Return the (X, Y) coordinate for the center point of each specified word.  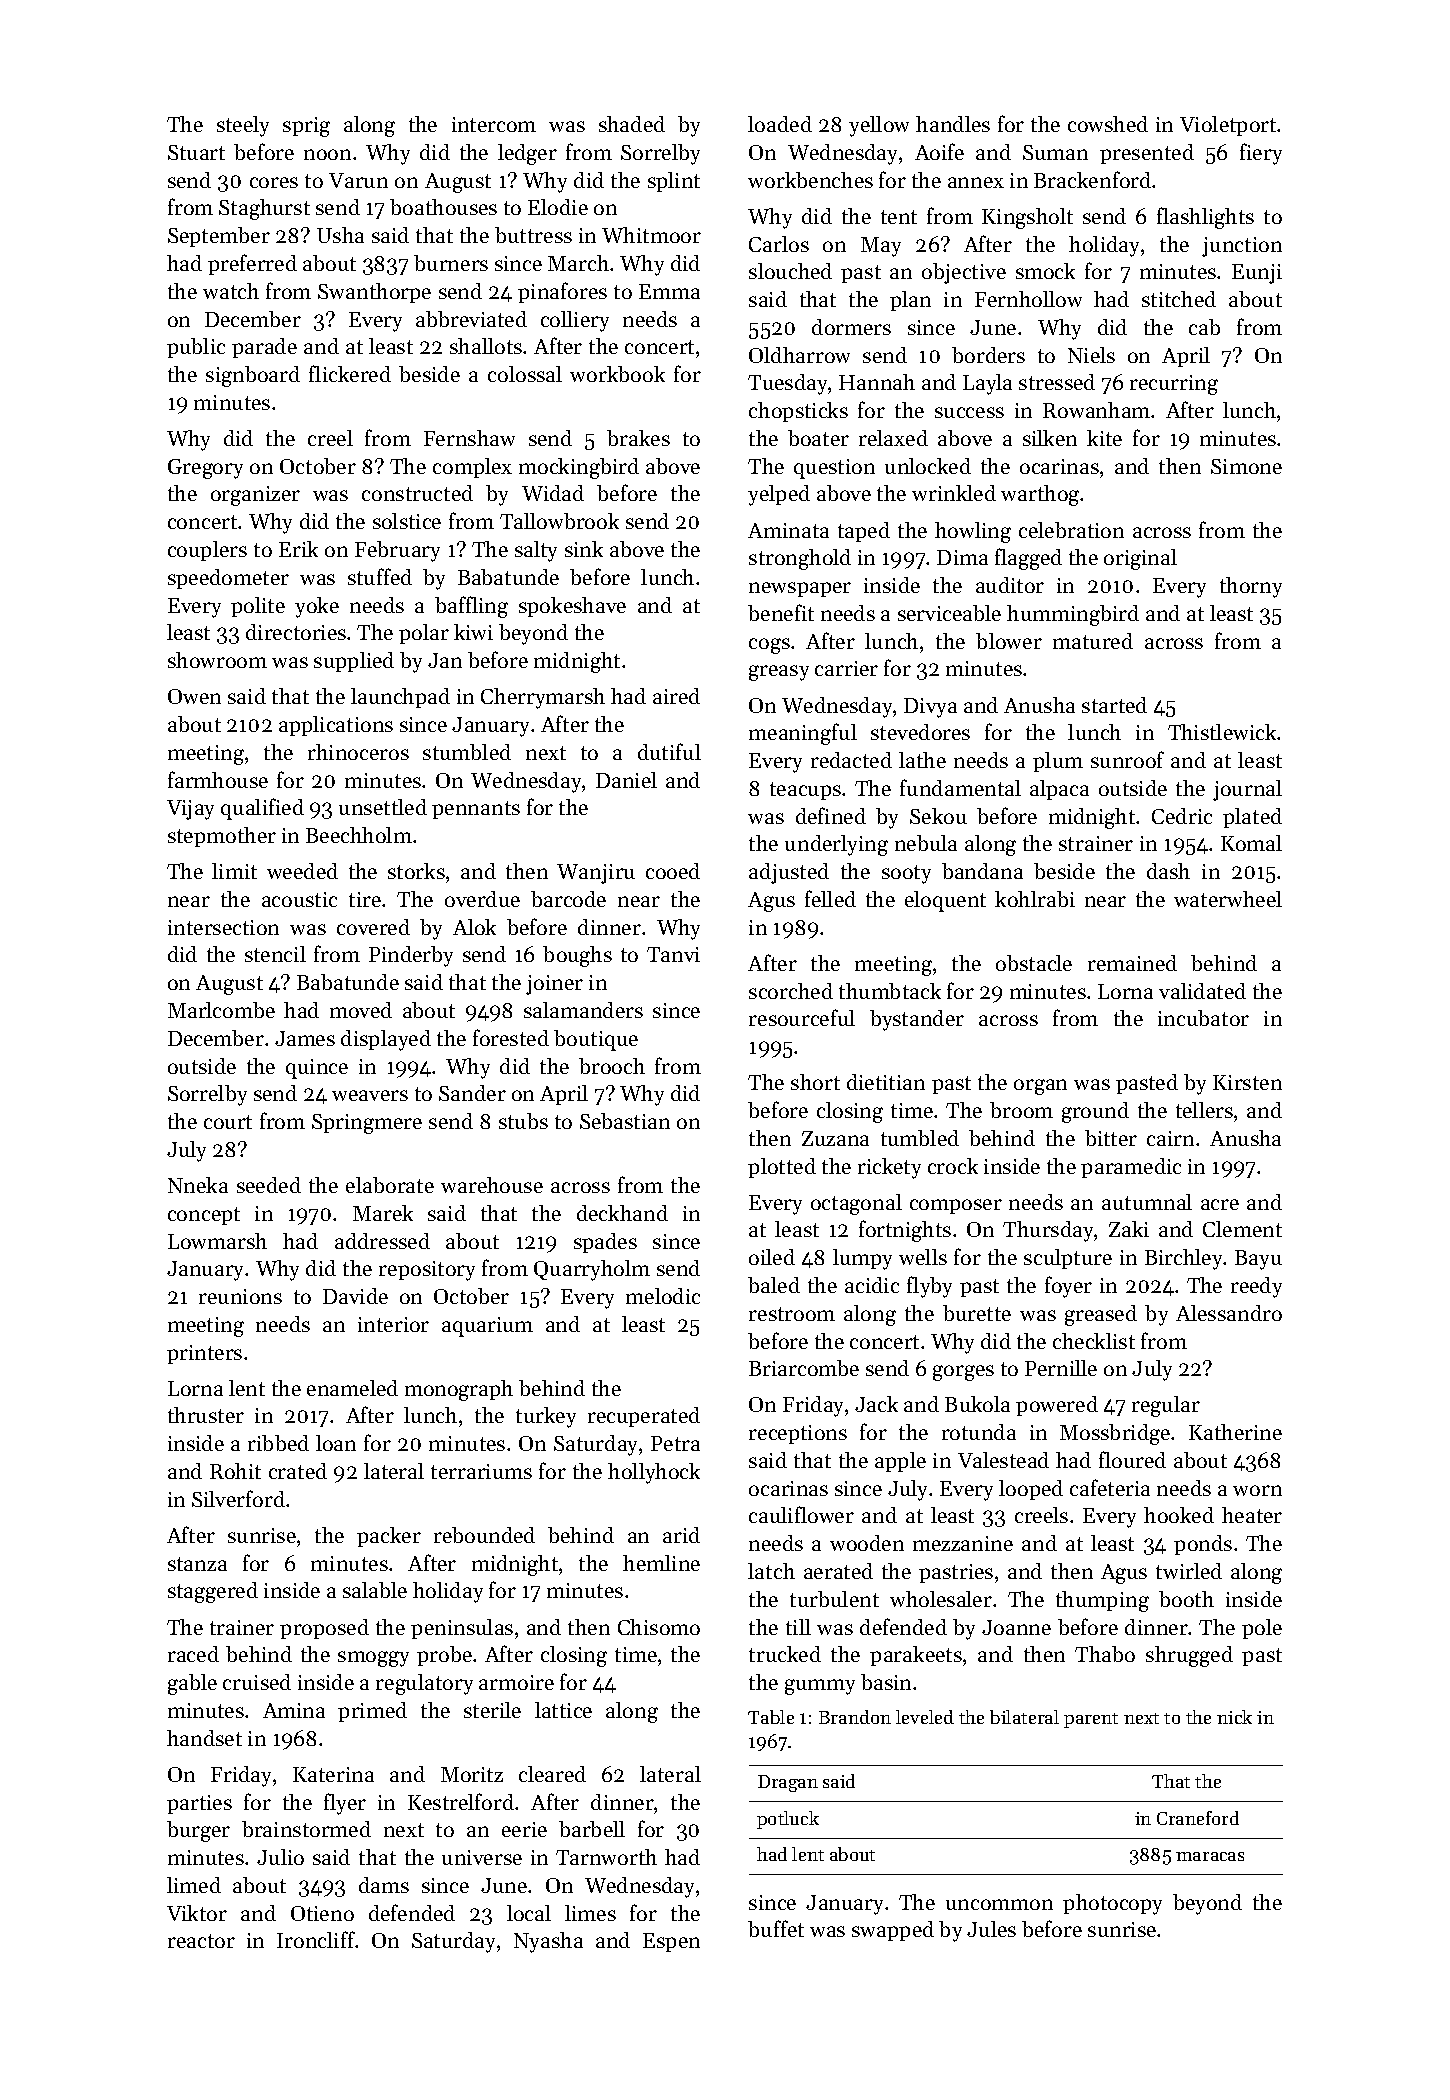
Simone (1246, 466)
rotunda (979, 1432)
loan (336, 1443)
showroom (217, 660)
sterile (492, 1710)
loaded (780, 124)
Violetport (1229, 126)
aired (676, 696)
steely (243, 126)
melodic (663, 1296)
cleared (552, 1774)
